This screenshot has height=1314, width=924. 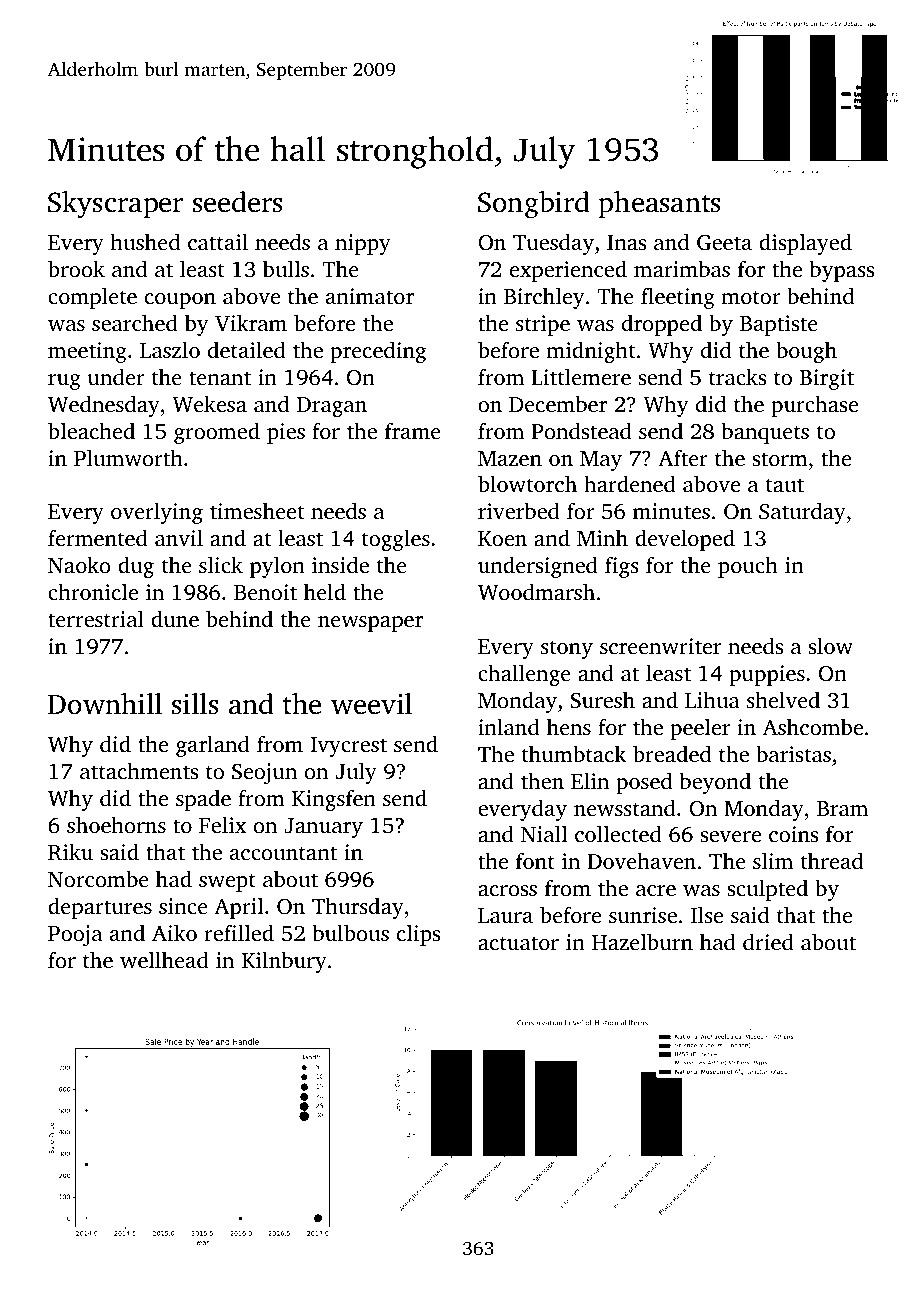 I want to click on pheasants, so click(x=659, y=204).
